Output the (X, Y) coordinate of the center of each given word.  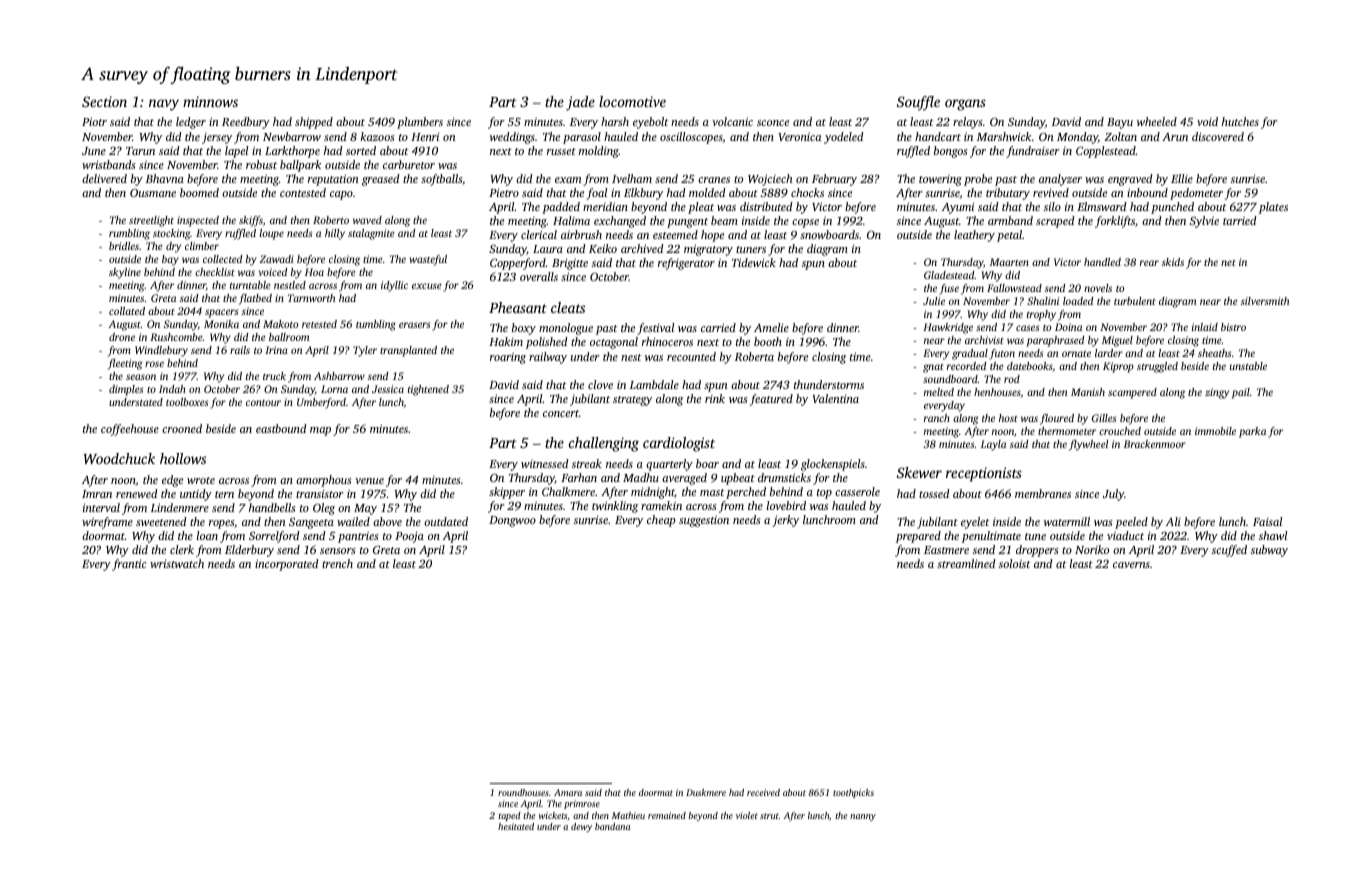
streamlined (966, 563)
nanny (863, 817)
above (387, 521)
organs (965, 105)
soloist (1014, 563)
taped (510, 816)
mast (712, 492)
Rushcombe (176, 337)
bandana (612, 826)
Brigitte (570, 264)
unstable (1248, 366)
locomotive (632, 101)
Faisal (1267, 521)
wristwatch (177, 563)
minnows (210, 101)
